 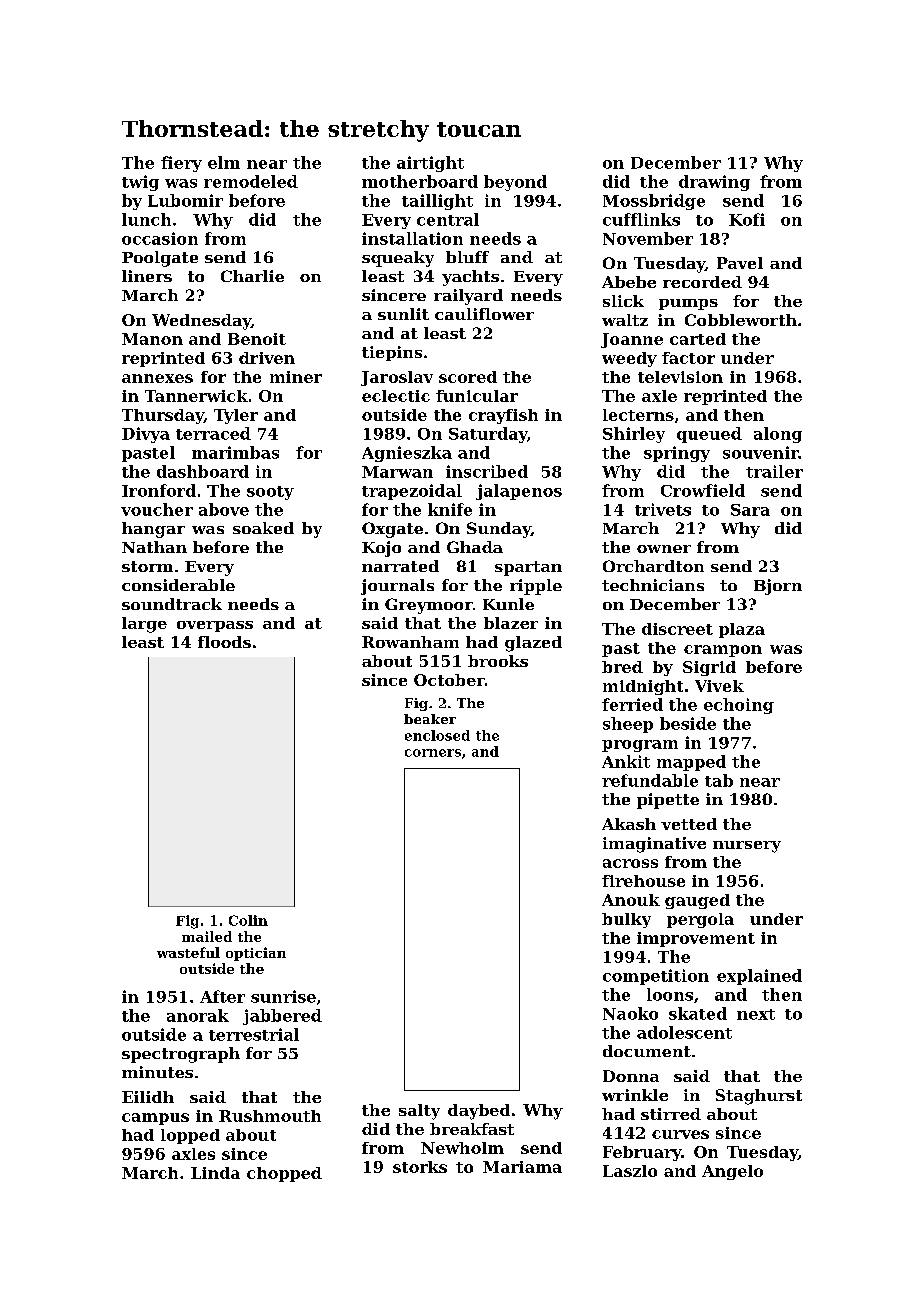 What do you see at coordinates (756, 1014) in the screenshot?
I see `next` at bounding box center [756, 1014].
